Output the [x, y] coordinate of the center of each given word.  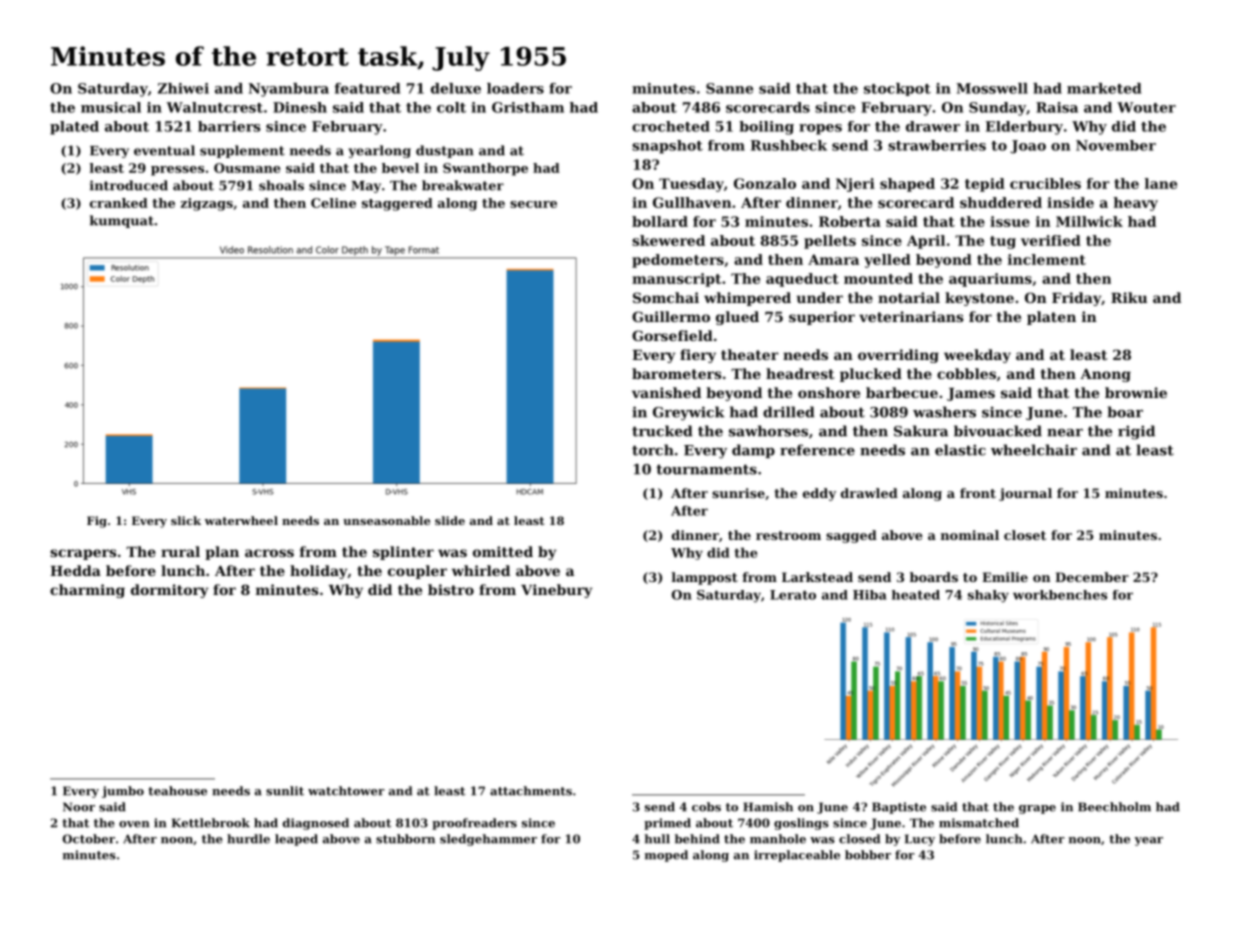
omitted [503, 551]
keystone [979, 299]
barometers [677, 373]
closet [1025, 535]
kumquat [122, 221]
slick [186, 520]
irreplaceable [797, 856]
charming [87, 591]
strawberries [937, 145]
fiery [698, 356]
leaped [296, 840]
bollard [660, 221]
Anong [1105, 375]
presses [177, 171]
